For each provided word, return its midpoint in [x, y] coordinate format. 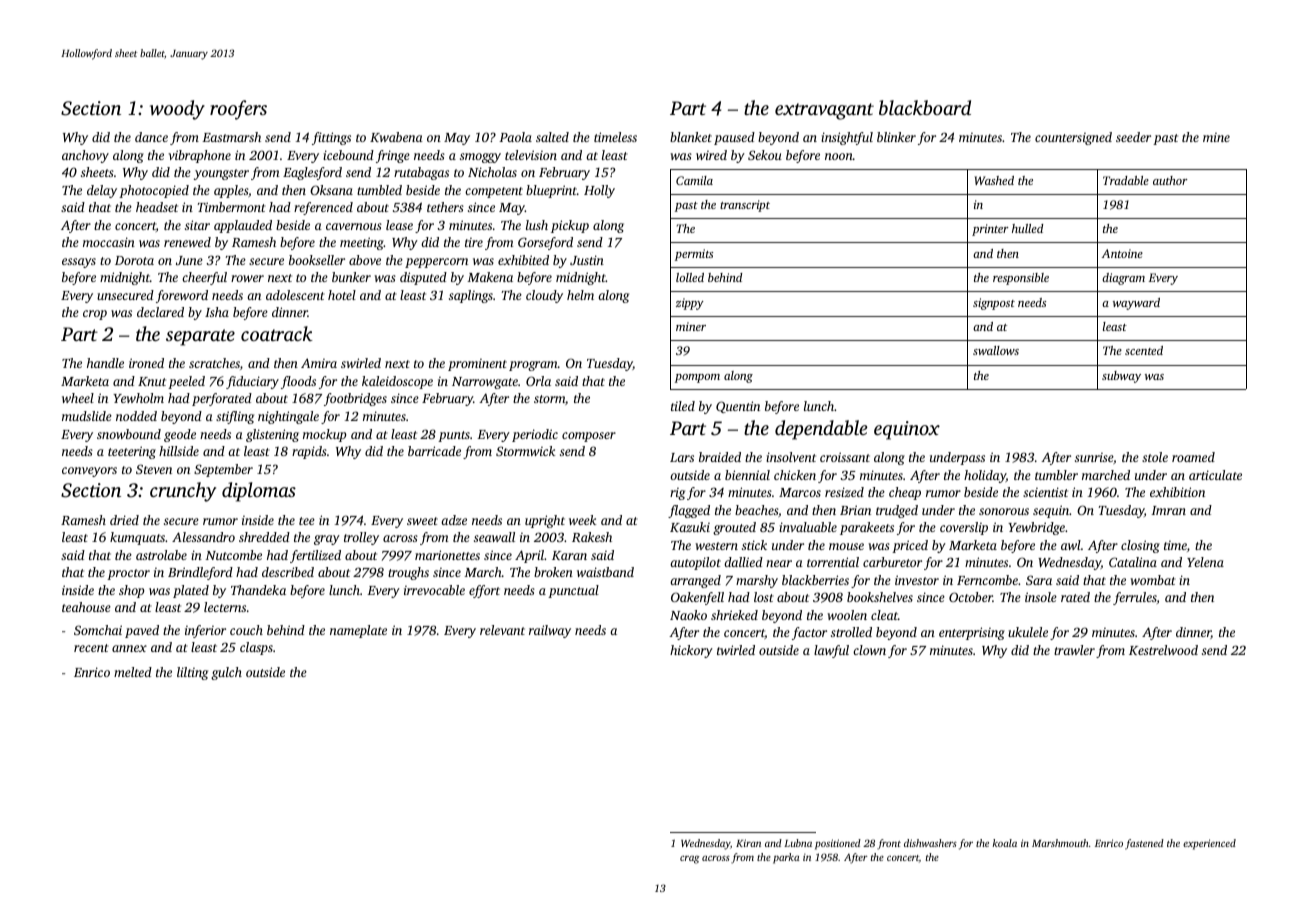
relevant [502, 630]
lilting [192, 673]
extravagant [824, 111]
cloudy [544, 296]
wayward [1136, 304]
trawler [1074, 650]
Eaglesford [312, 173]
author [1170, 180]
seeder [1133, 137]
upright [545, 521]
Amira [319, 363]
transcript [745, 206]
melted [133, 672]
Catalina [1133, 562]
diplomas [259, 492]
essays [79, 263]
